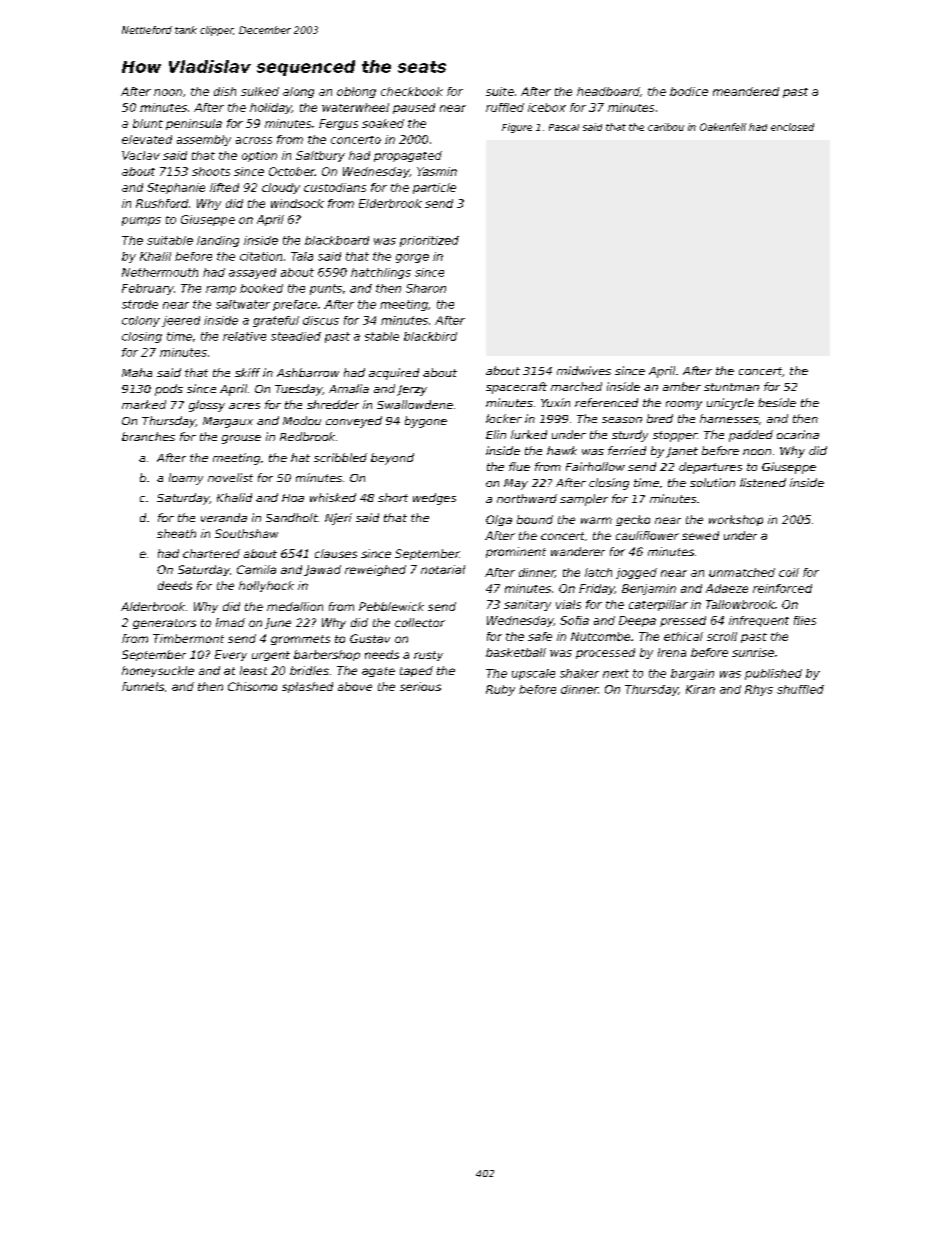 This screenshot has height=1233, width=952. What do you see at coordinates (176, 533) in the screenshot?
I see `sheath` at bounding box center [176, 533].
